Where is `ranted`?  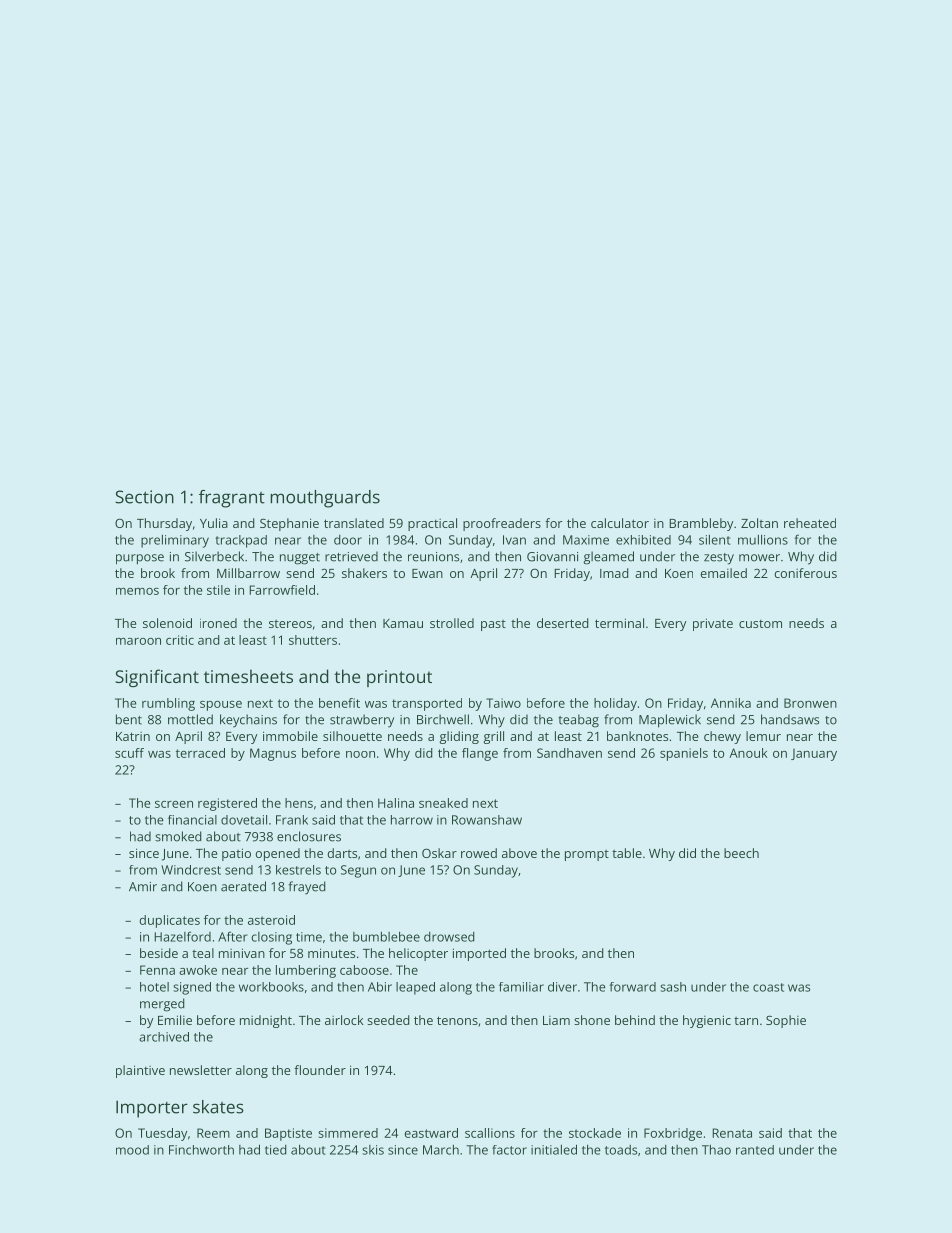 ranted is located at coordinates (755, 1150).
